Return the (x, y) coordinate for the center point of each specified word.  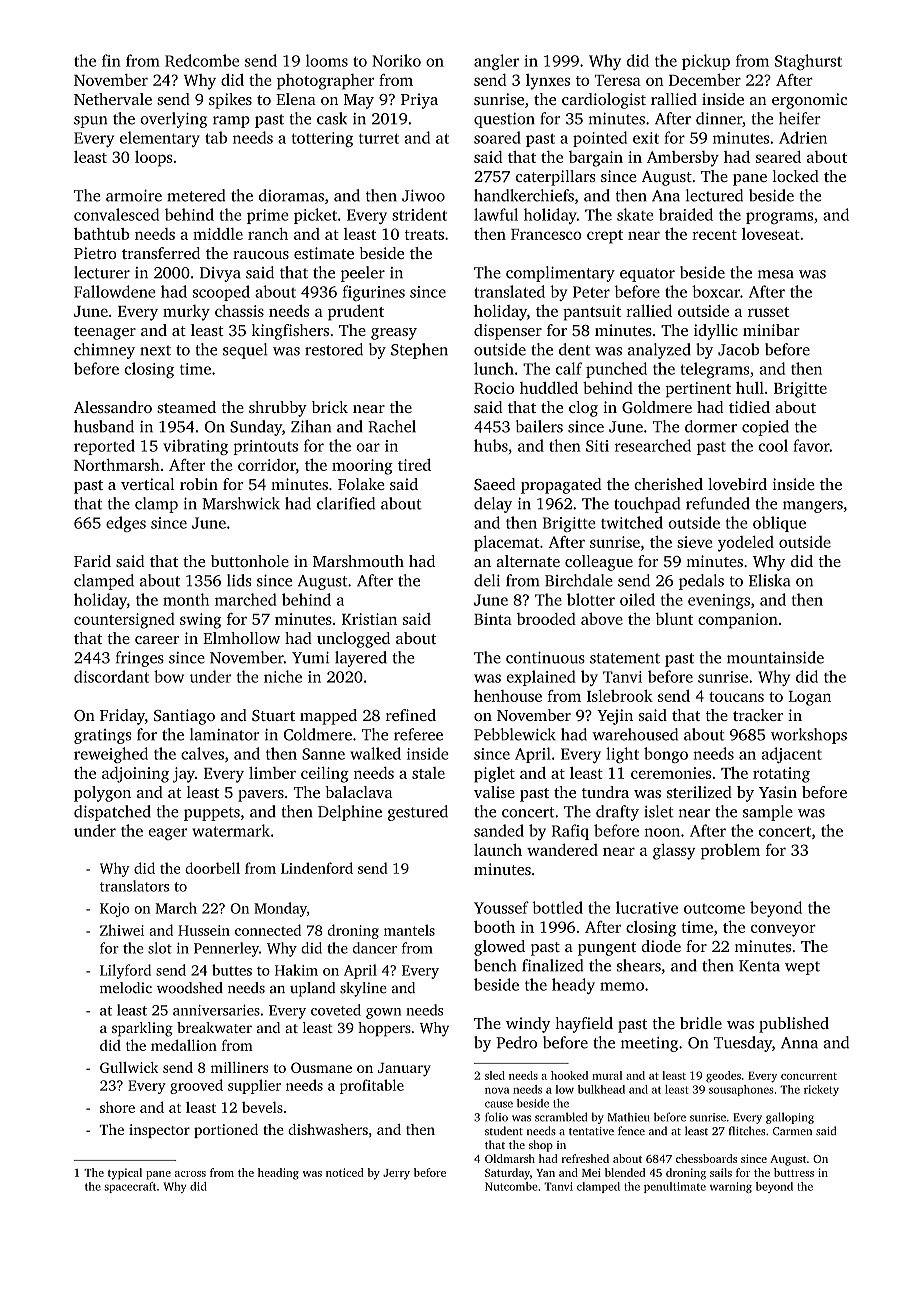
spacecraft (130, 1187)
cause (499, 1104)
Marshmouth (358, 561)
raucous (261, 255)
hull (750, 388)
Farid (92, 561)
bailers (539, 426)
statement (625, 658)
